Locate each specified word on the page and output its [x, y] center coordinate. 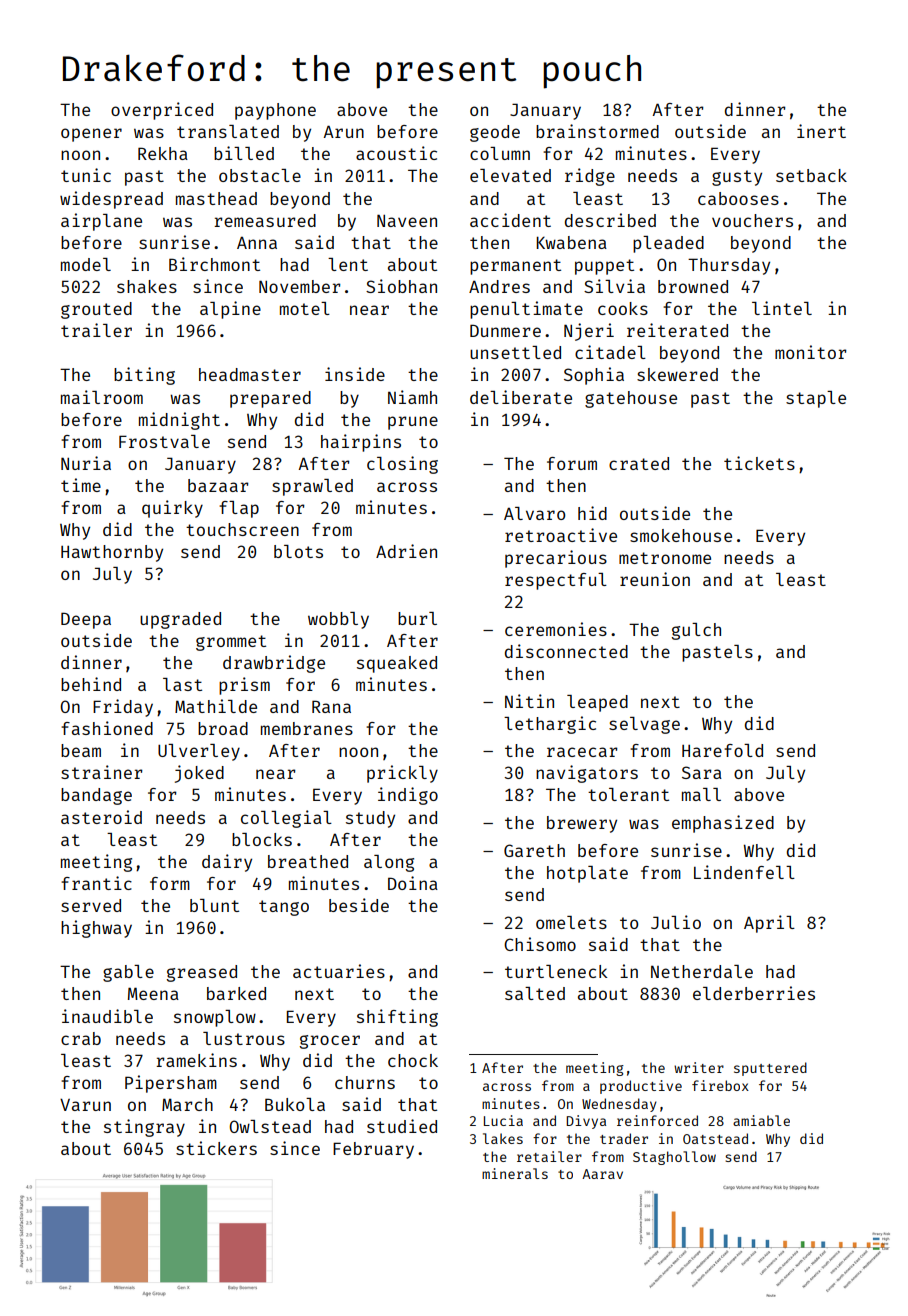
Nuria [86, 463]
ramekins [196, 1060]
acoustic [396, 153]
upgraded [180, 620]
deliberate [521, 397]
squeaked [397, 664]
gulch [696, 631]
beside [359, 905]
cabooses [738, 198]
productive [641, 1087]
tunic [86, 175]
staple [816, 399]
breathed [308, 861]
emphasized [723, 824]
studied [402, 1126]
